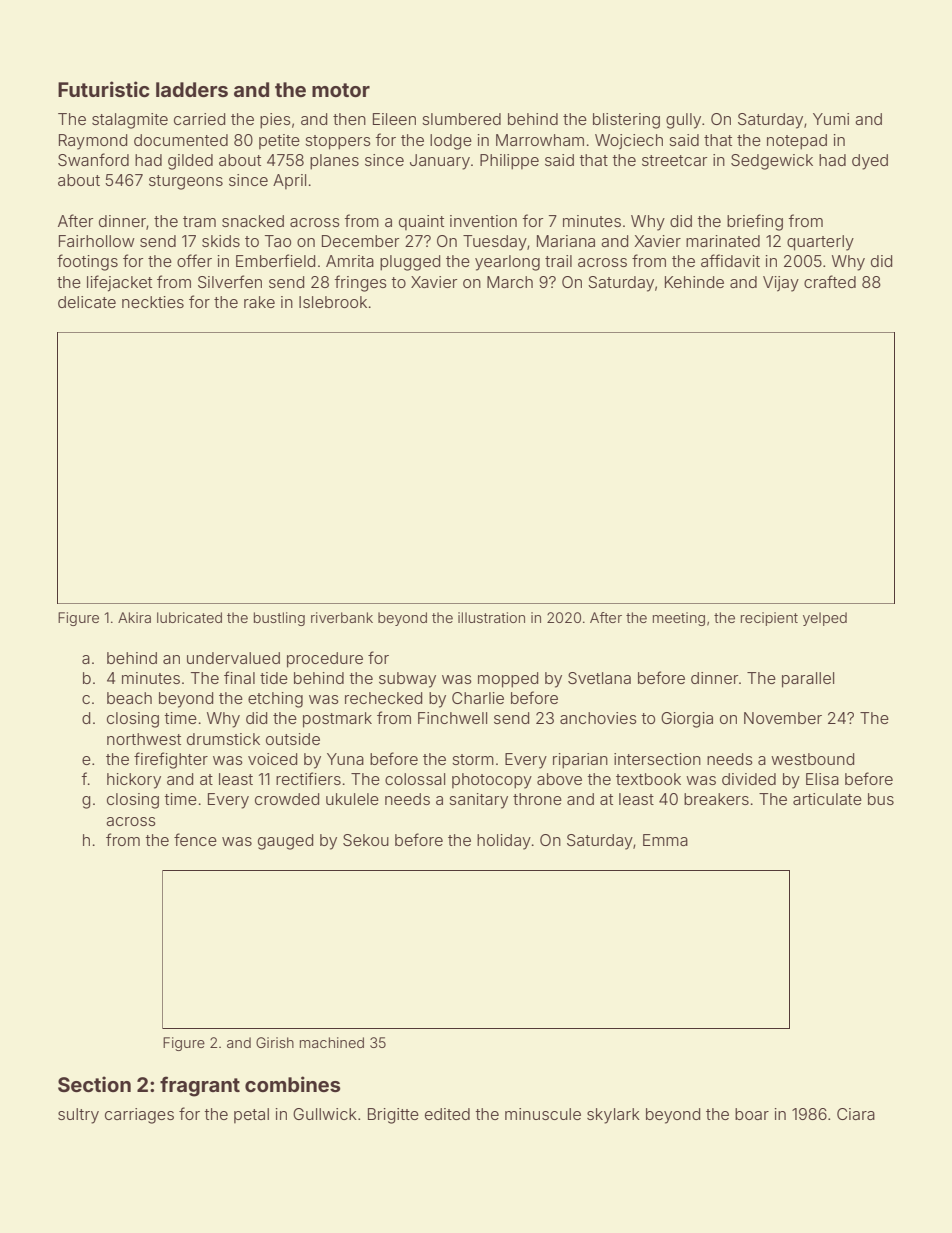 Image resolution: width=952 pixels, height=1233 pixels. I want to click on March, so click(510, 282).
